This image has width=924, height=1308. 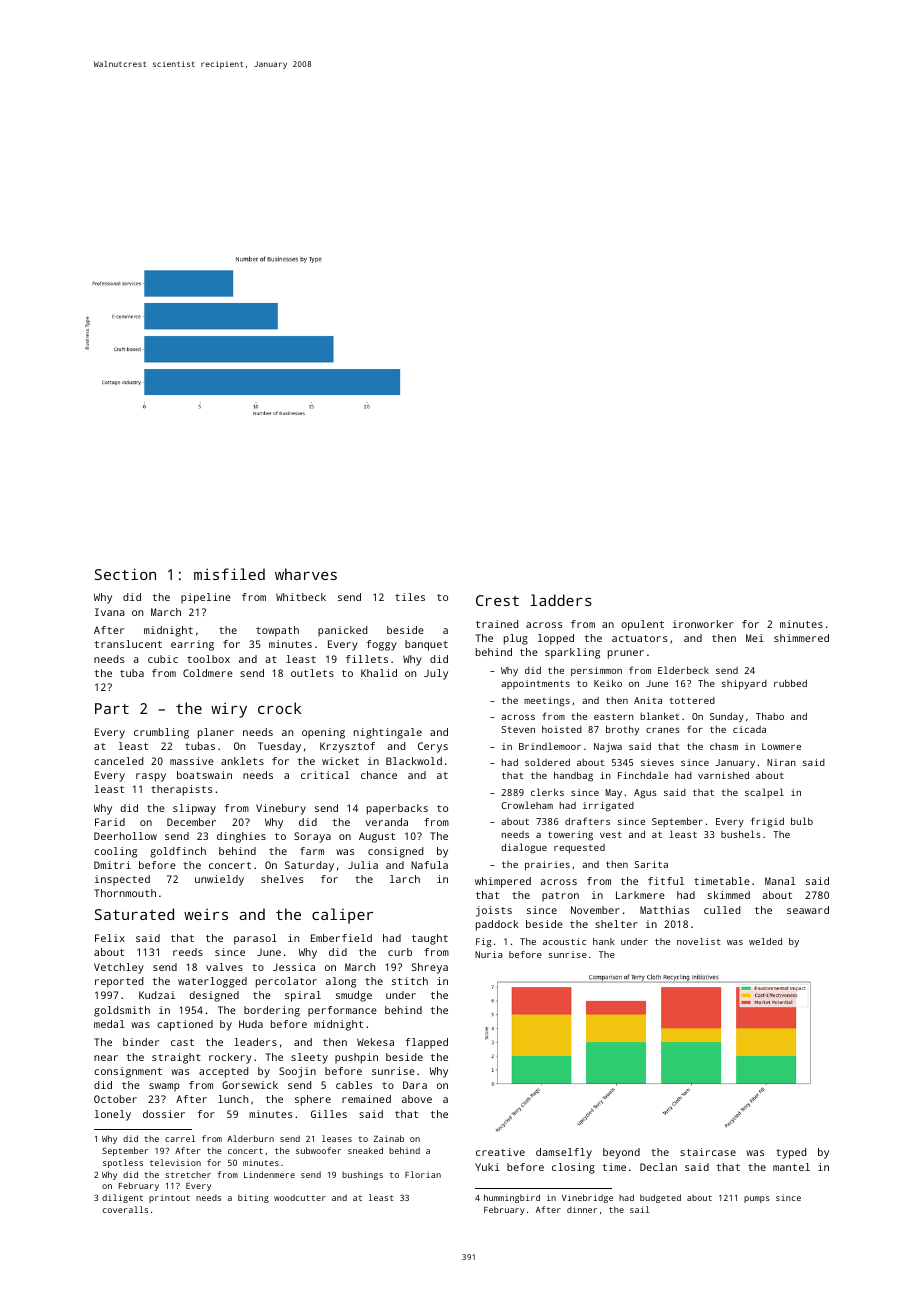 What do you see at coordinates (808, 910) in the image?
I see `seaward` at bounding box center [808, 910].
